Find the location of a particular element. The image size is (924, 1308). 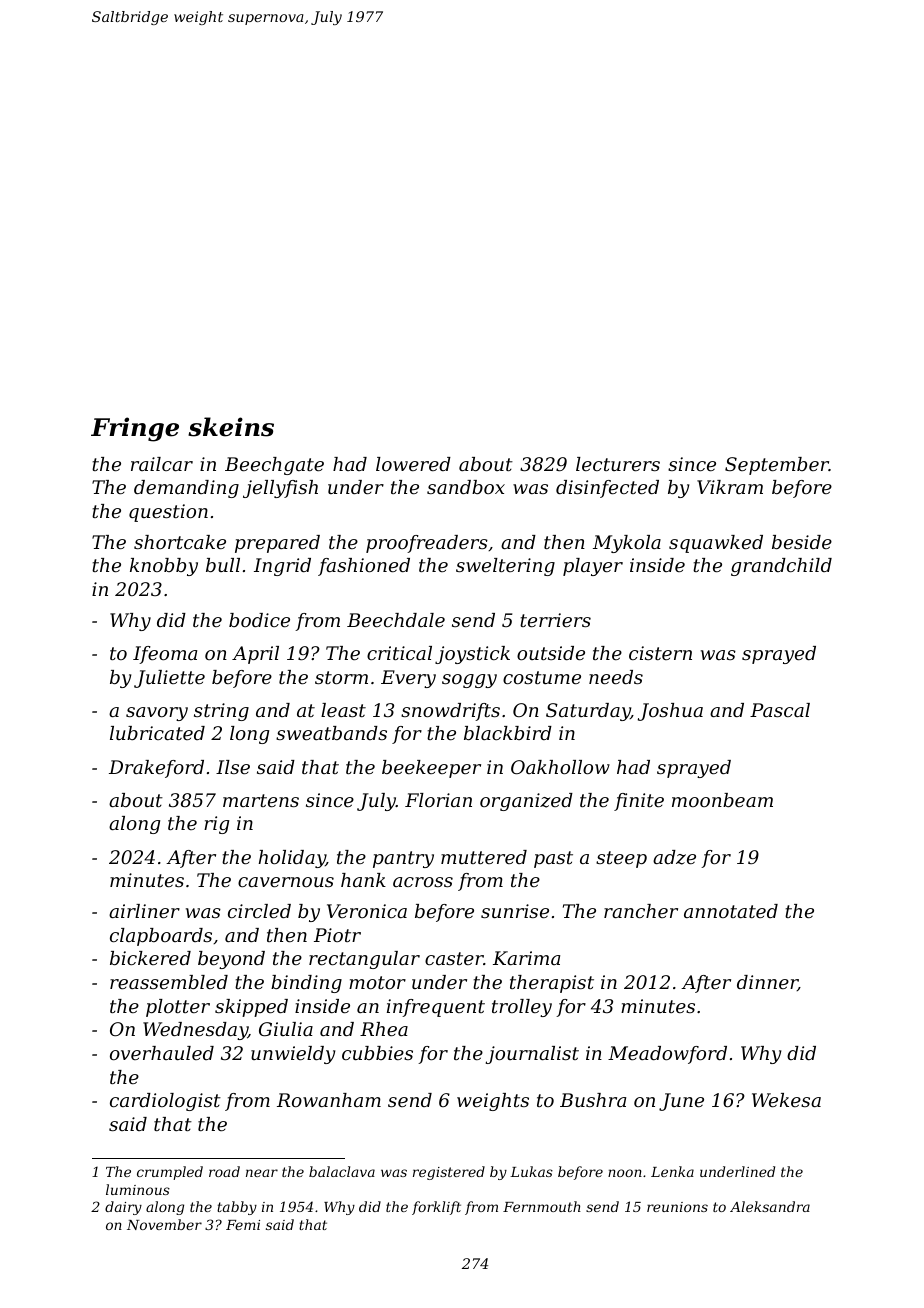

Beechgate is located at coordinates (274, 466).
